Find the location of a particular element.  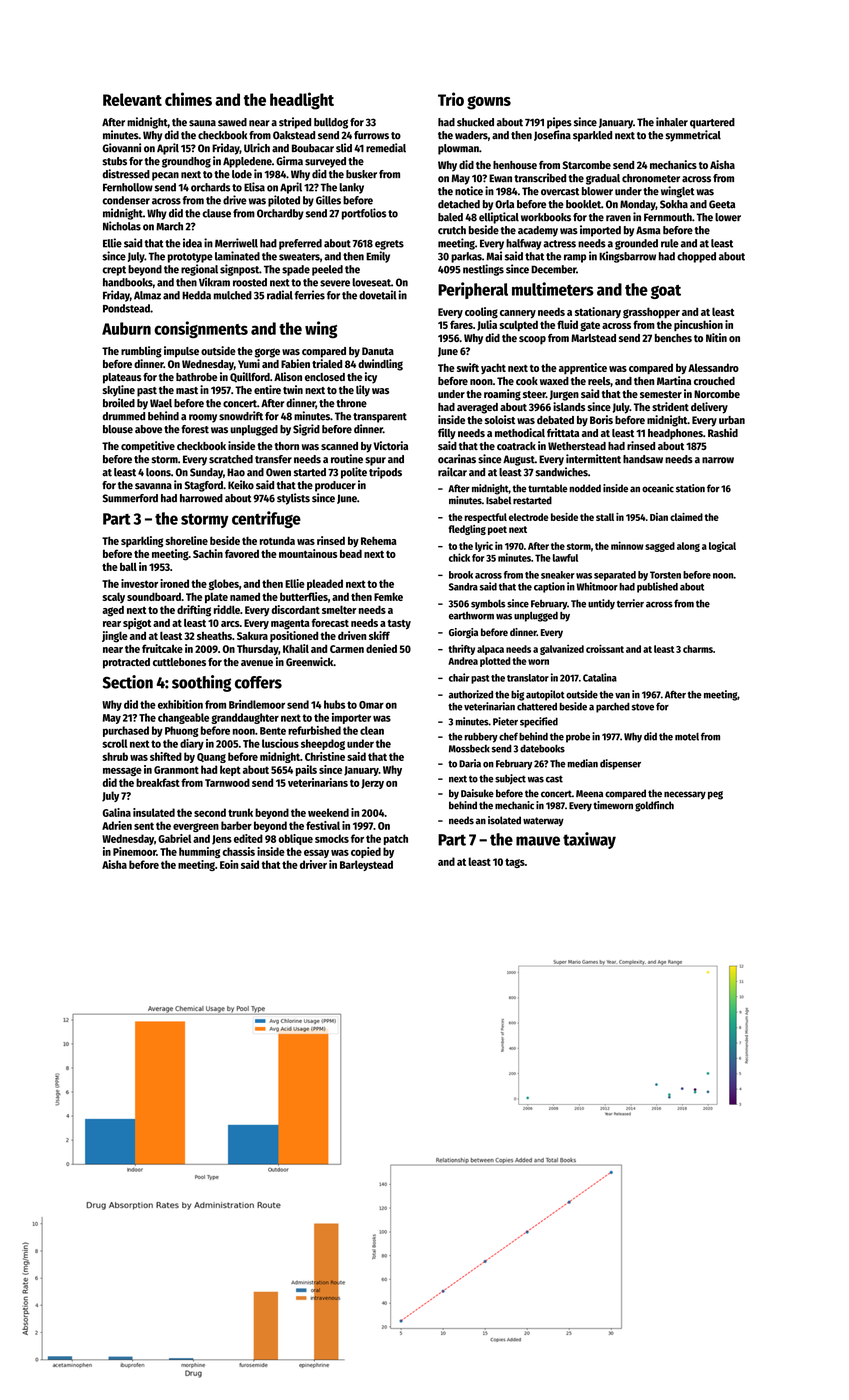

Pinemoor is located at coordinates (134, 851).
